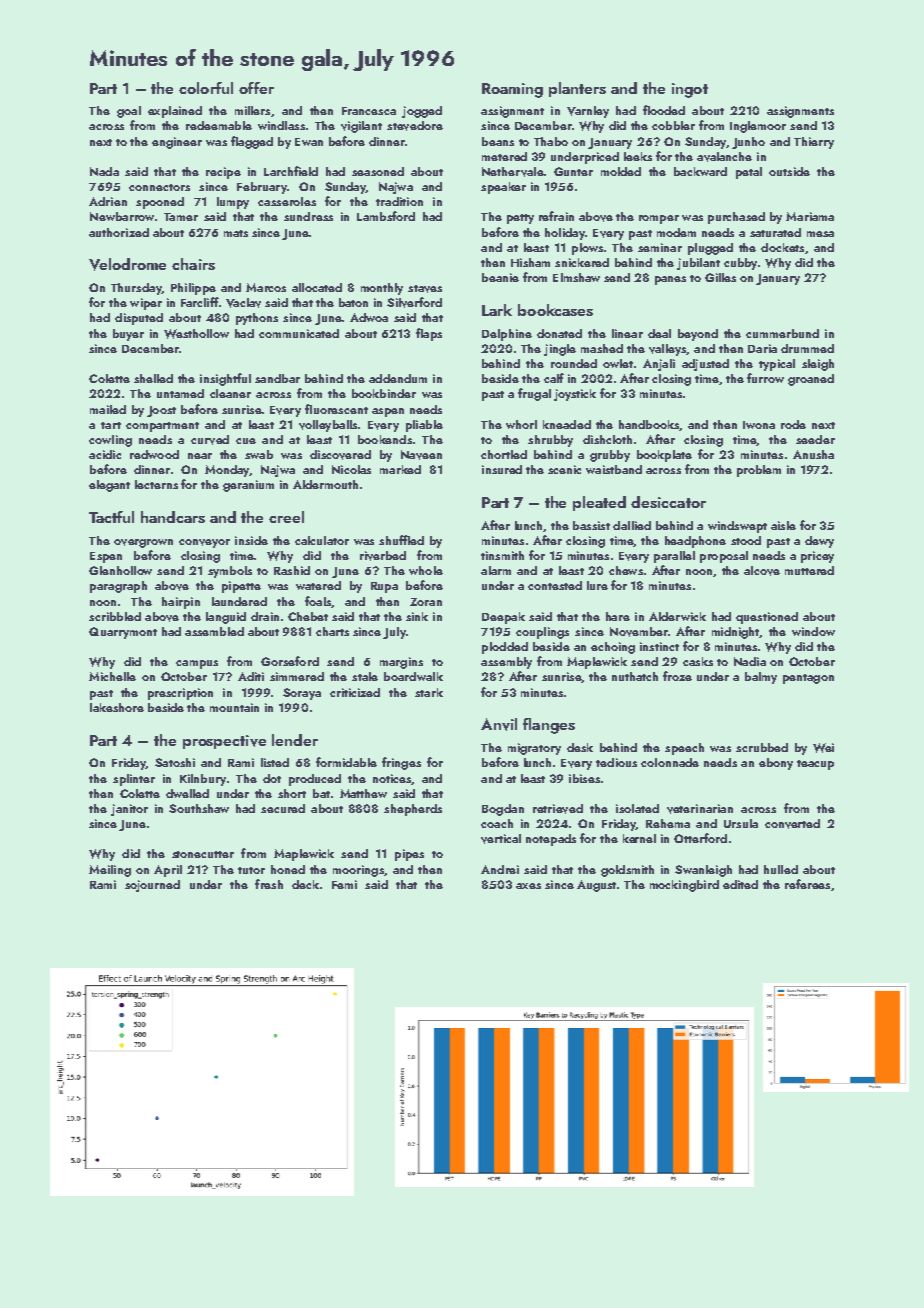 This page has height=1308, width=924. I want to click on beans, so click(498, 141).
